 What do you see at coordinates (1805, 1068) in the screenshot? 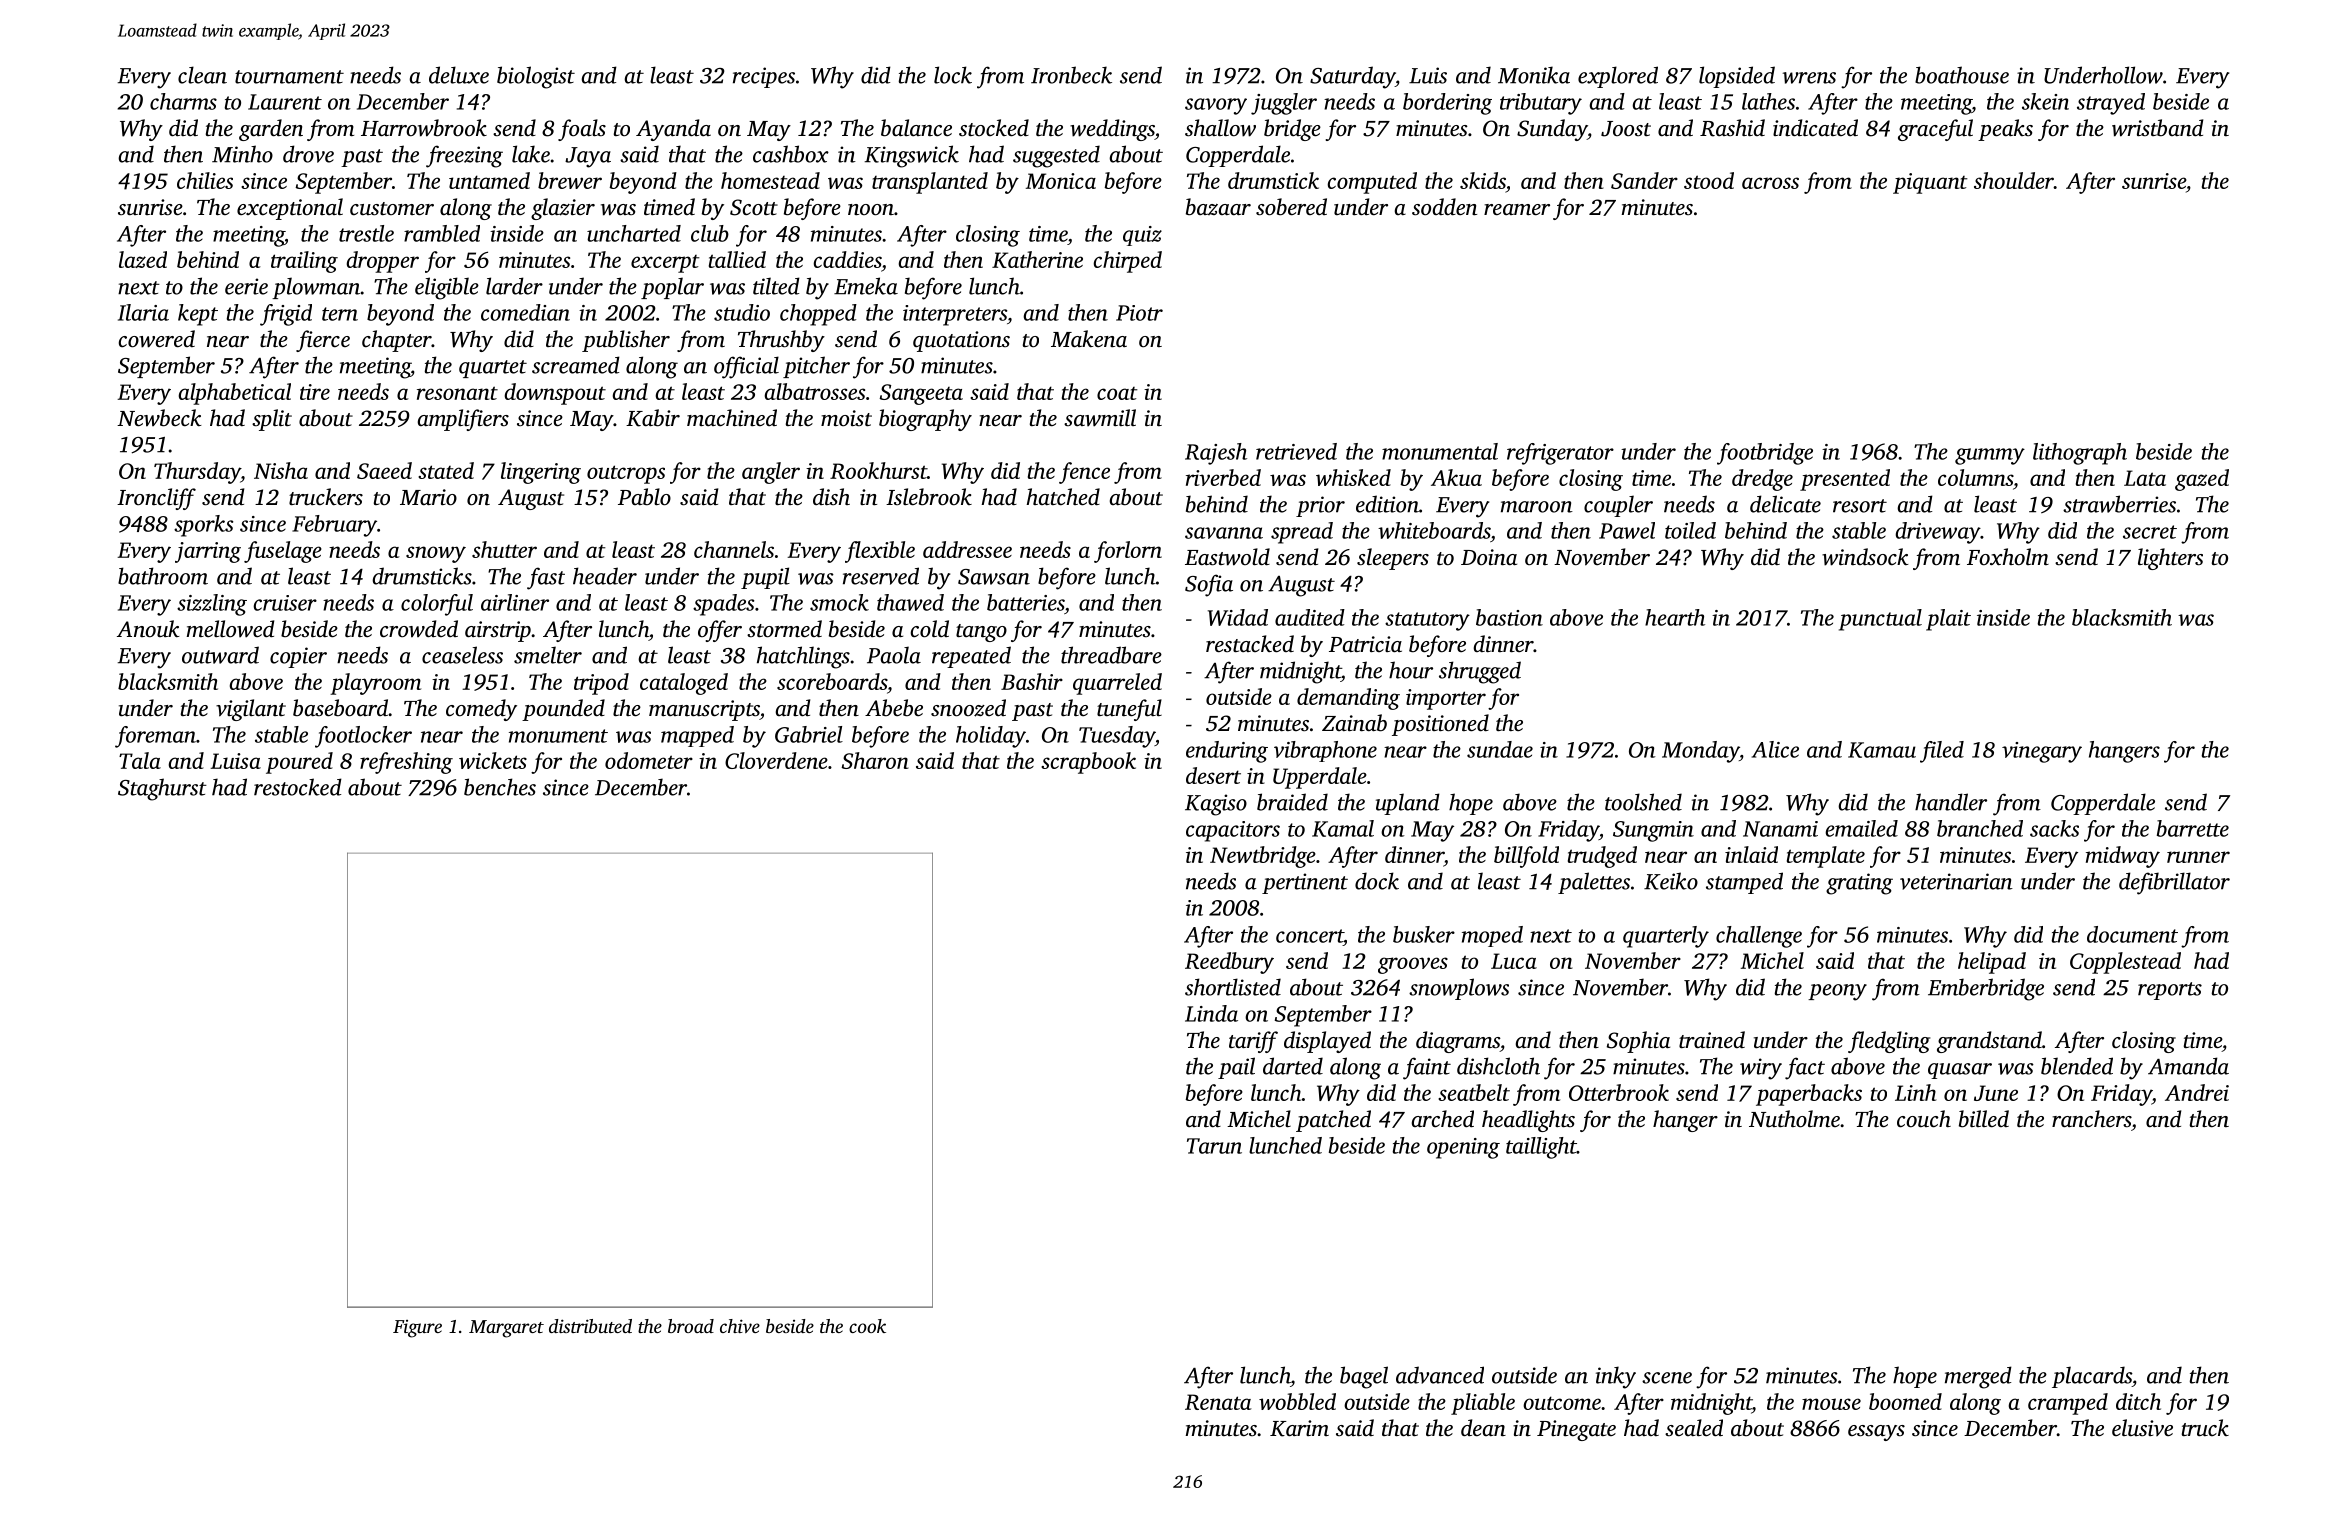
I see `fact` at bounding box center [1805, 1068].
